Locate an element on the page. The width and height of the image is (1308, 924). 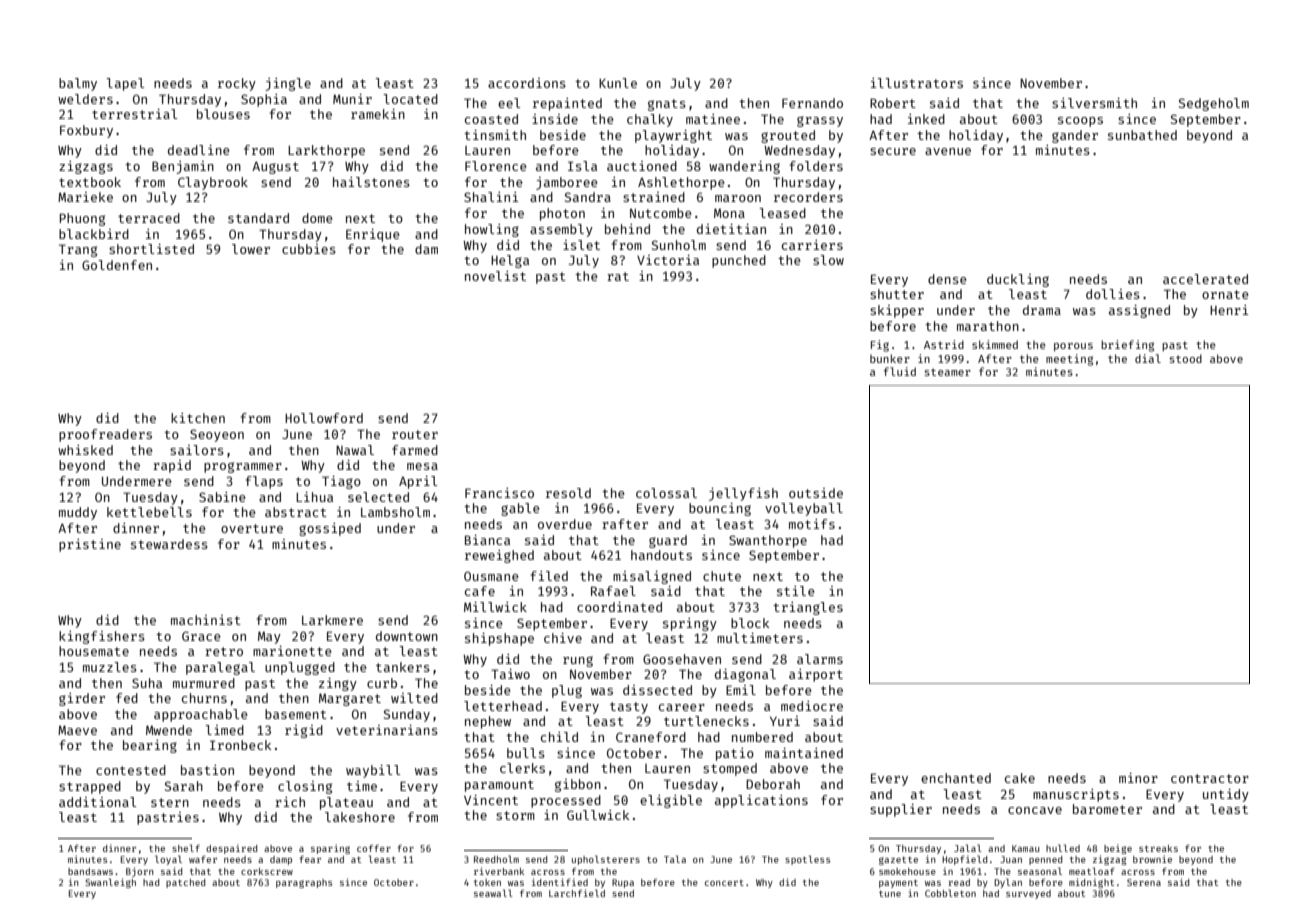
Ashlethorpe is located at coordinates (681, 183).
